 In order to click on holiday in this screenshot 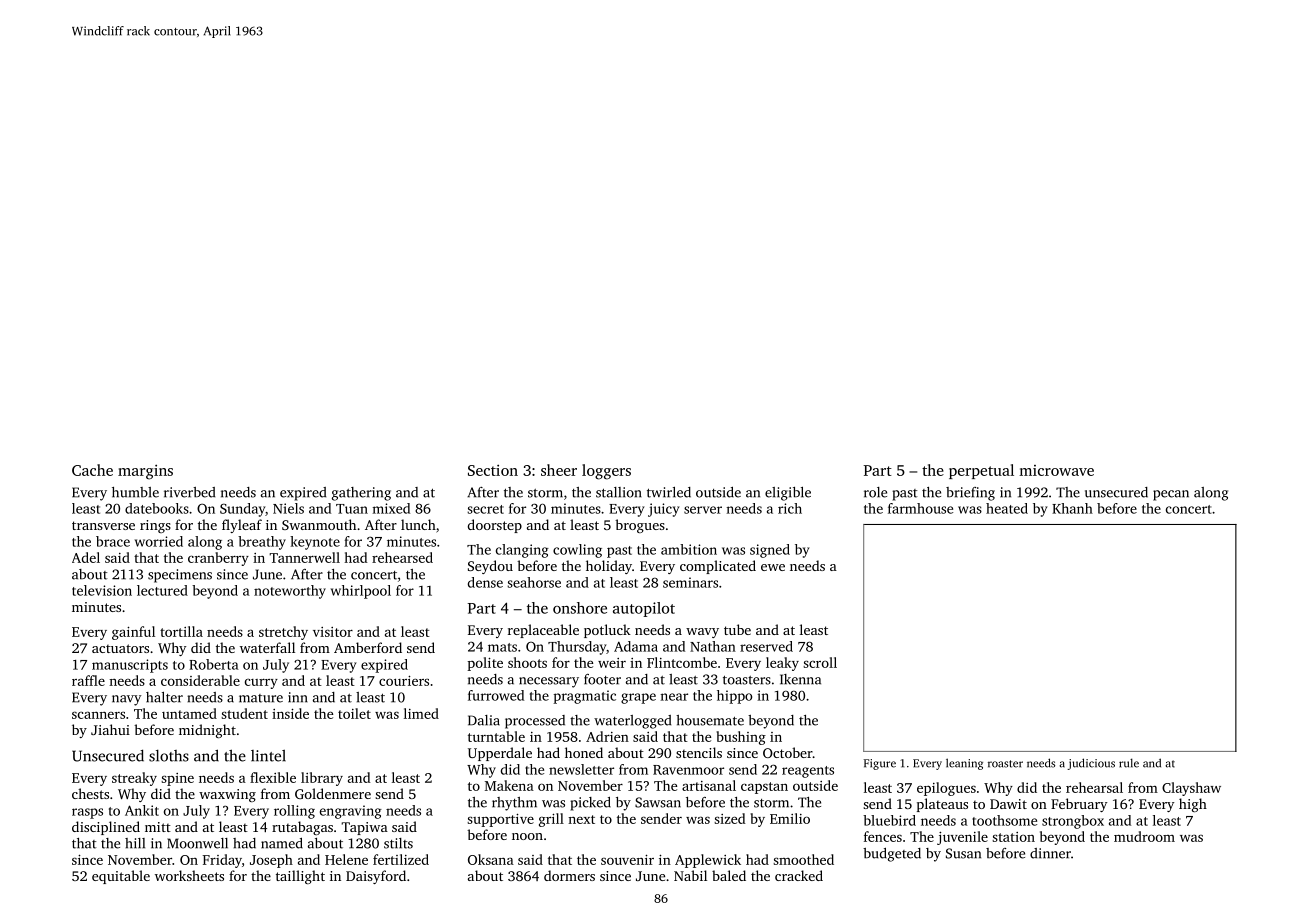, I will do `click(609, 567)`.
